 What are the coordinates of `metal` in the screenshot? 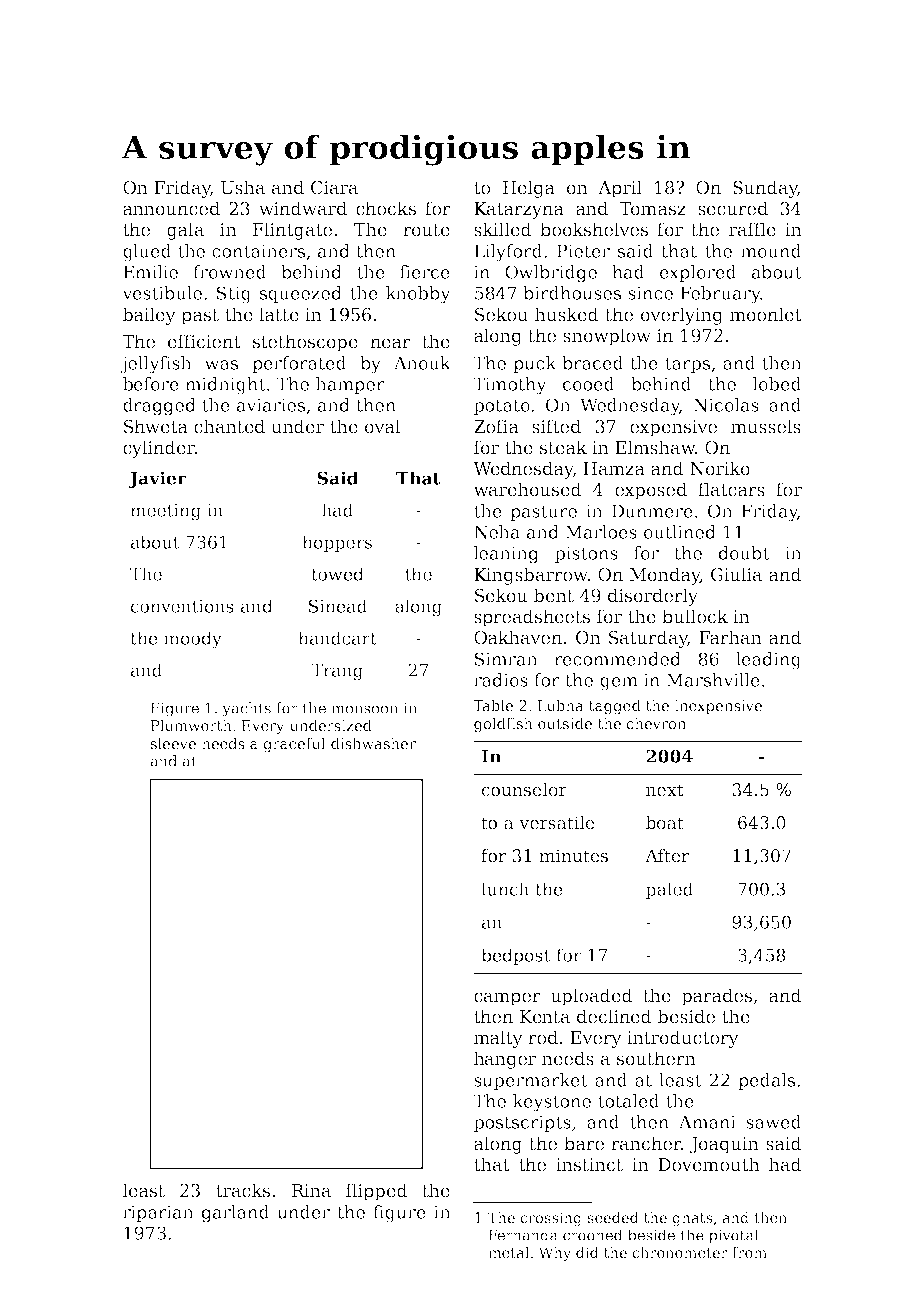 It's located at (508, 1252).
